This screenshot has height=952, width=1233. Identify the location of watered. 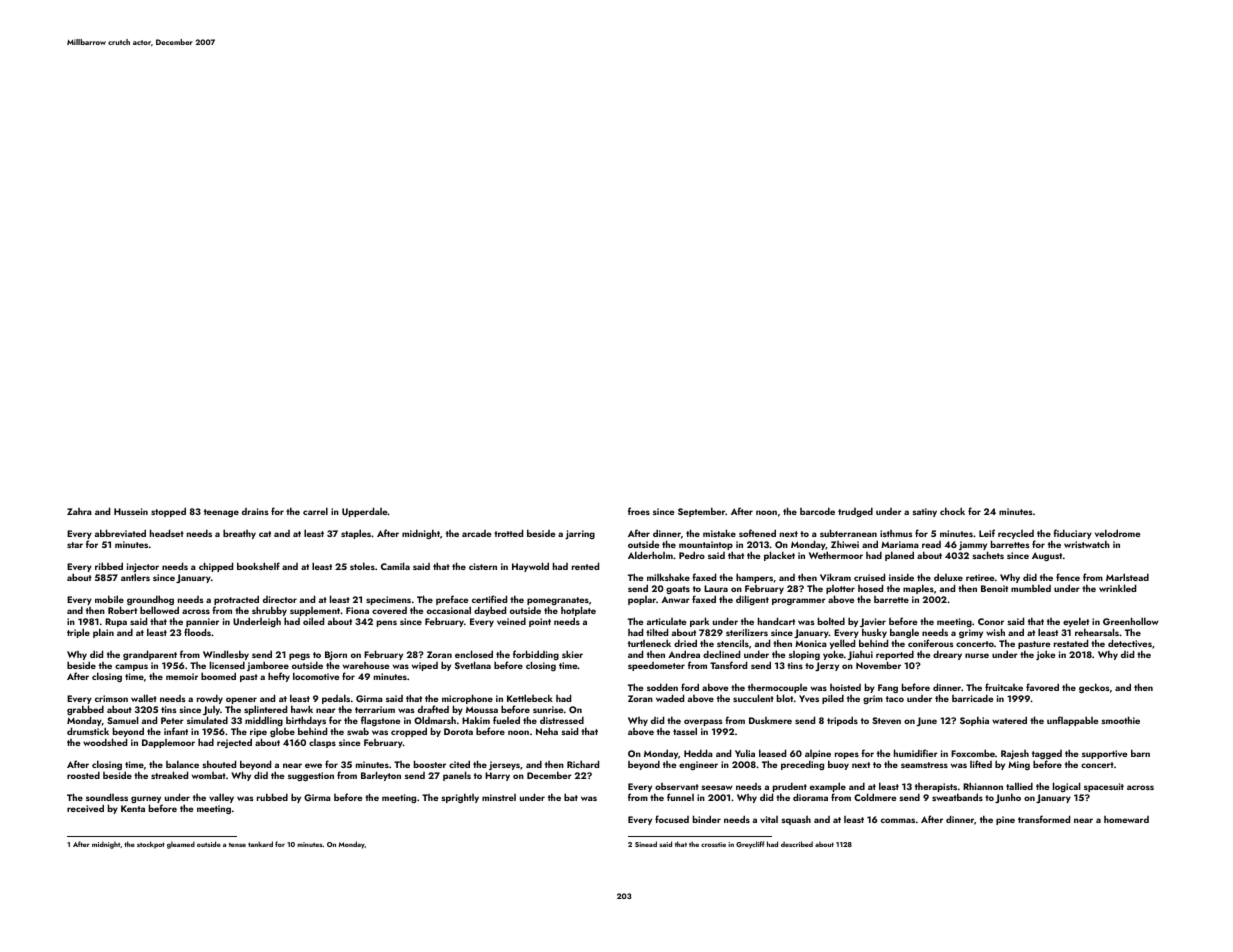
(1009, 720).
